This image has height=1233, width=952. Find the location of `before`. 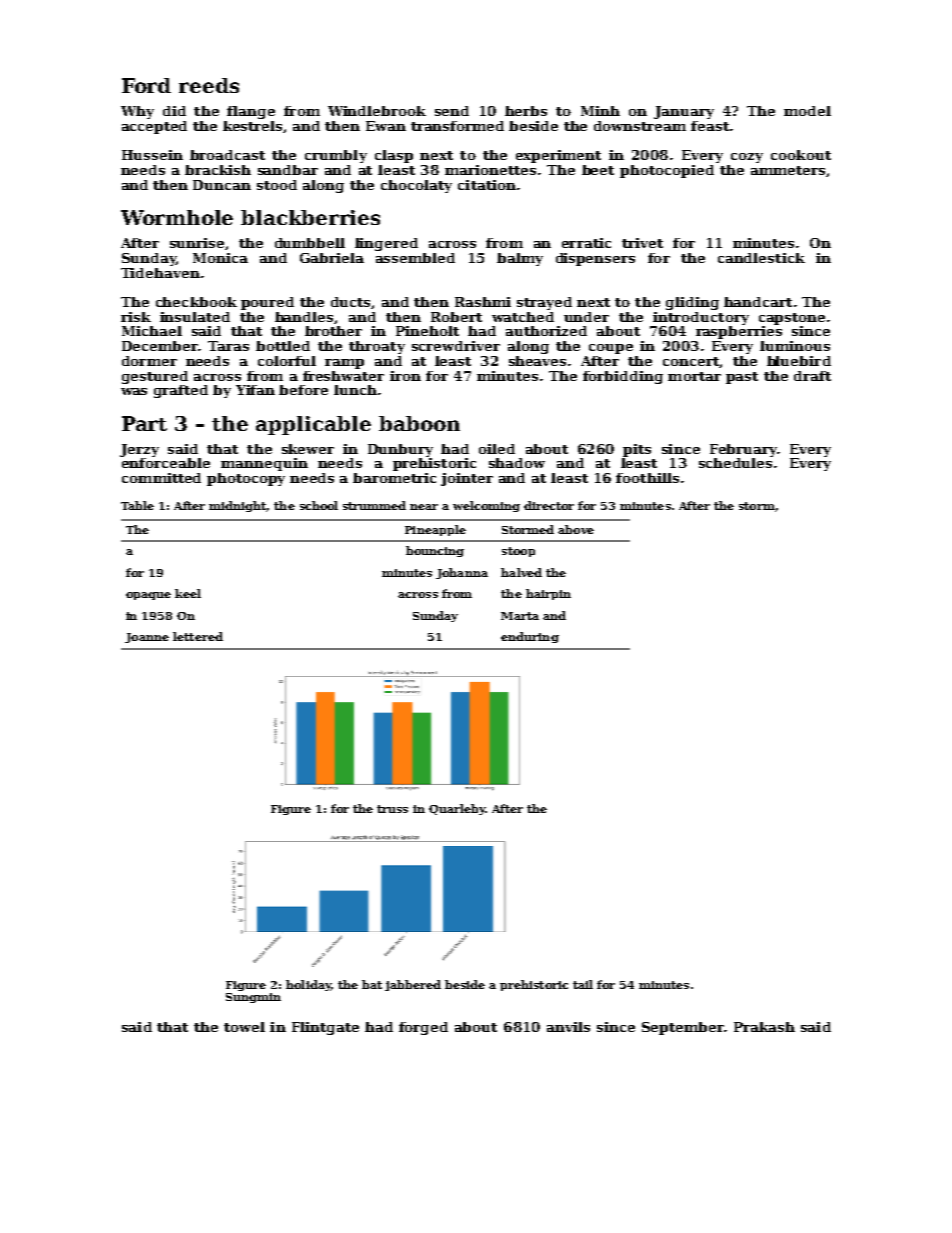

before is located at coordinates (303, 390).
